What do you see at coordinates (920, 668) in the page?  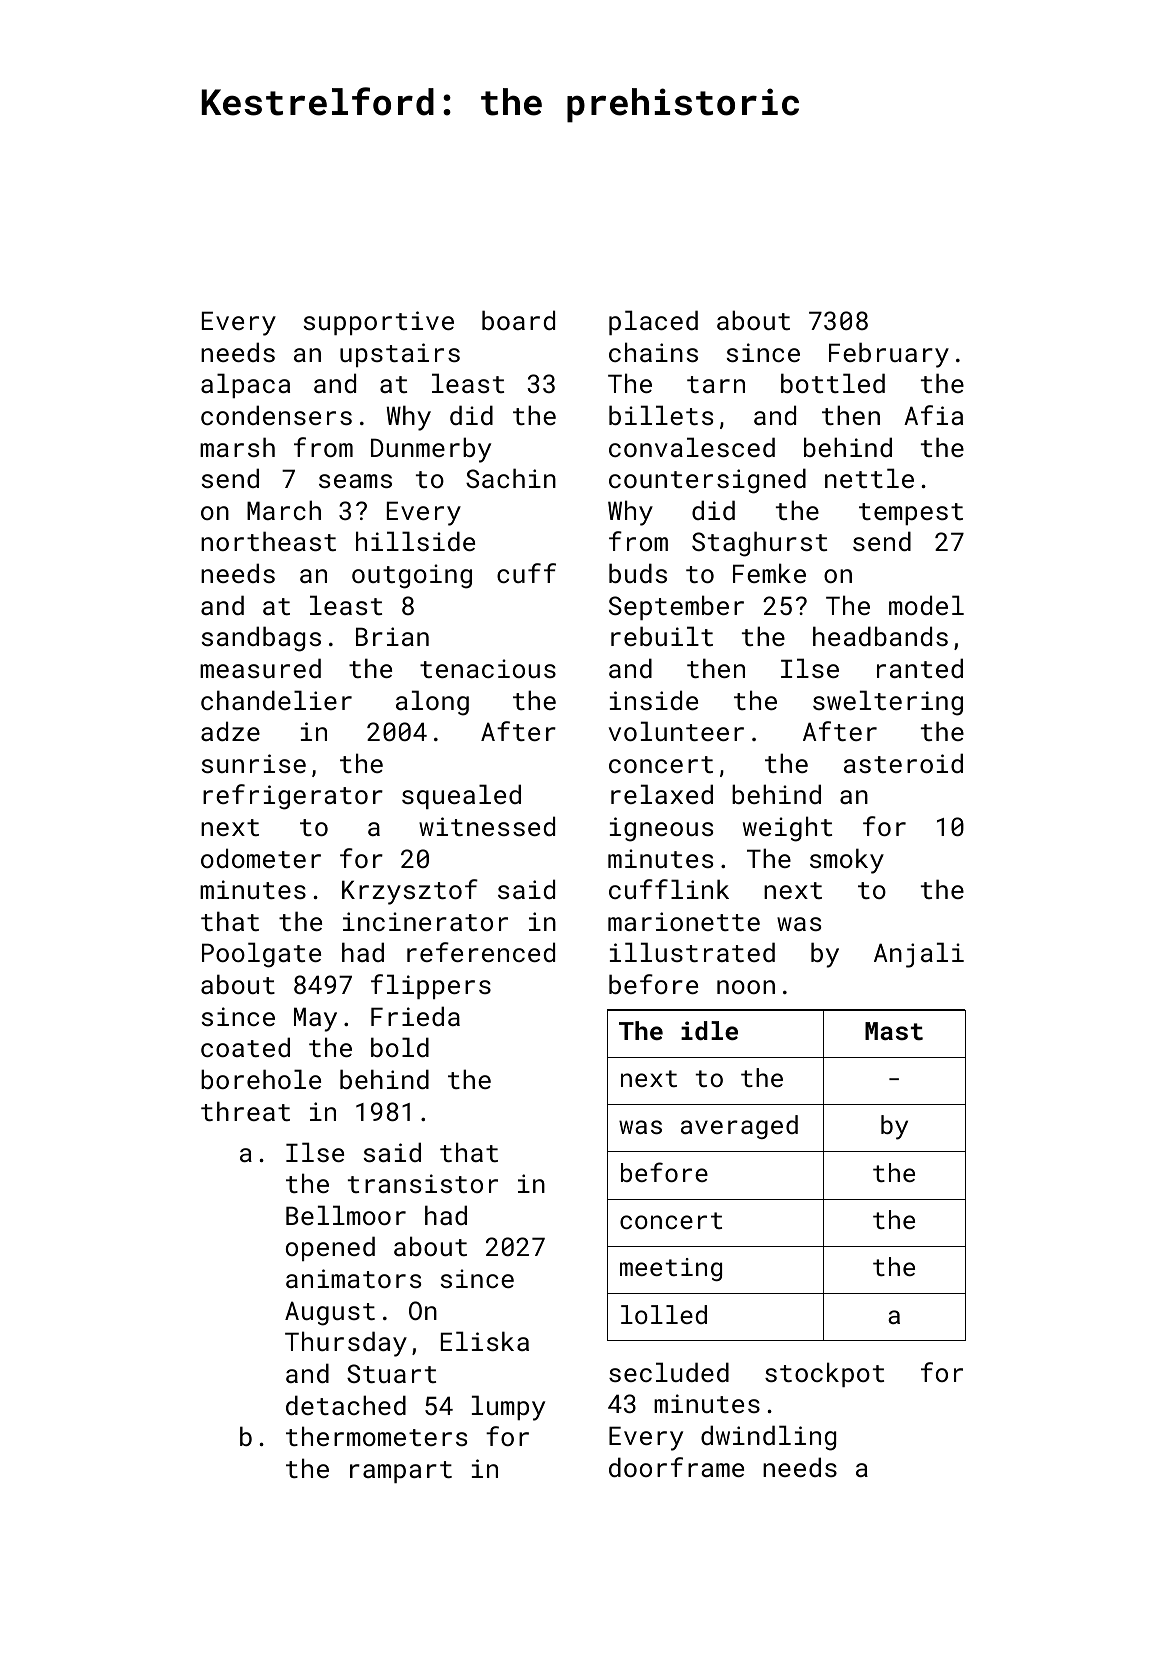 I see `ranted` at bounding box center [920, 668].
